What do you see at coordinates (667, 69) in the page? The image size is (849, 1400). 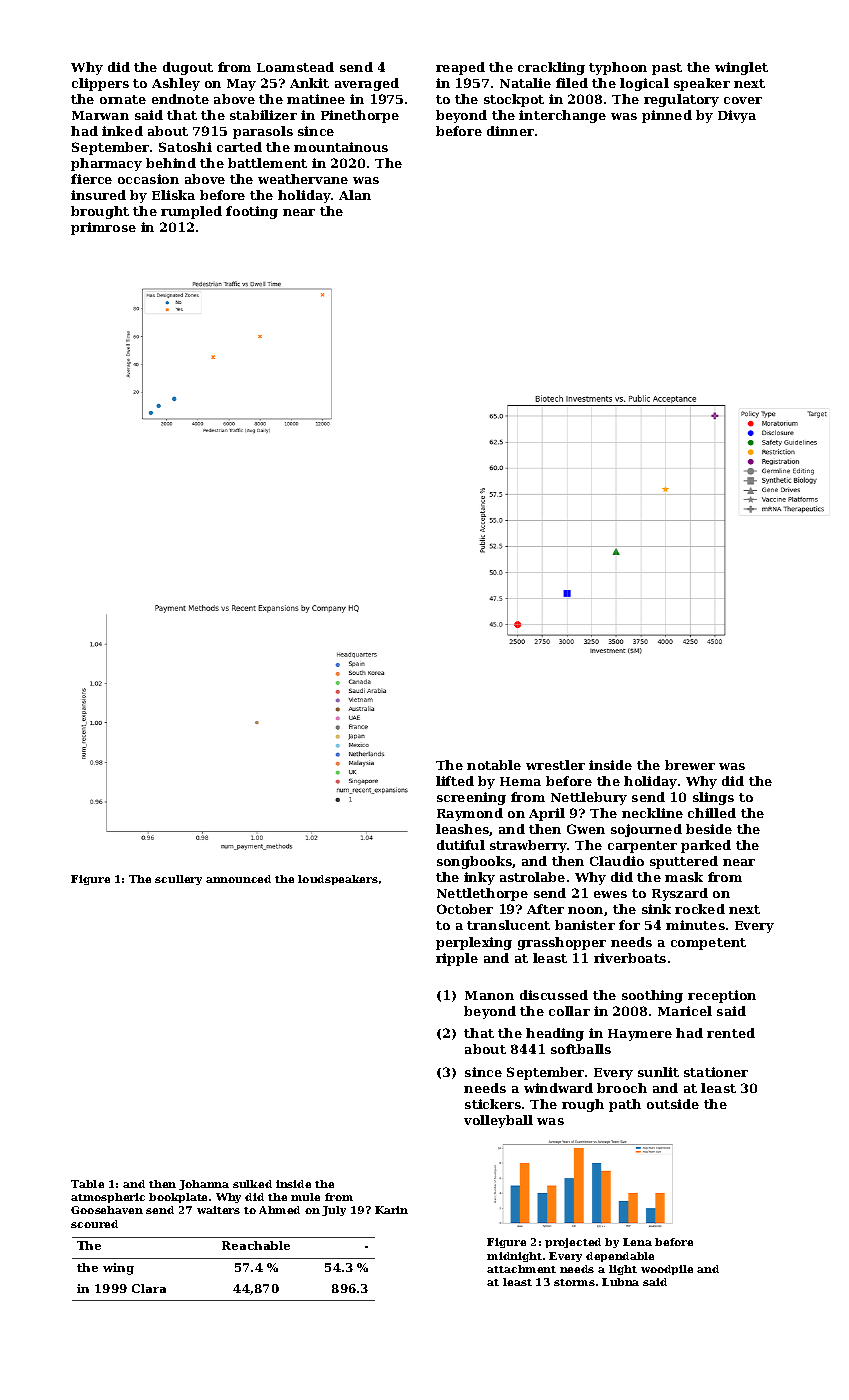 I see `past` at bounding box center [667, 69].
